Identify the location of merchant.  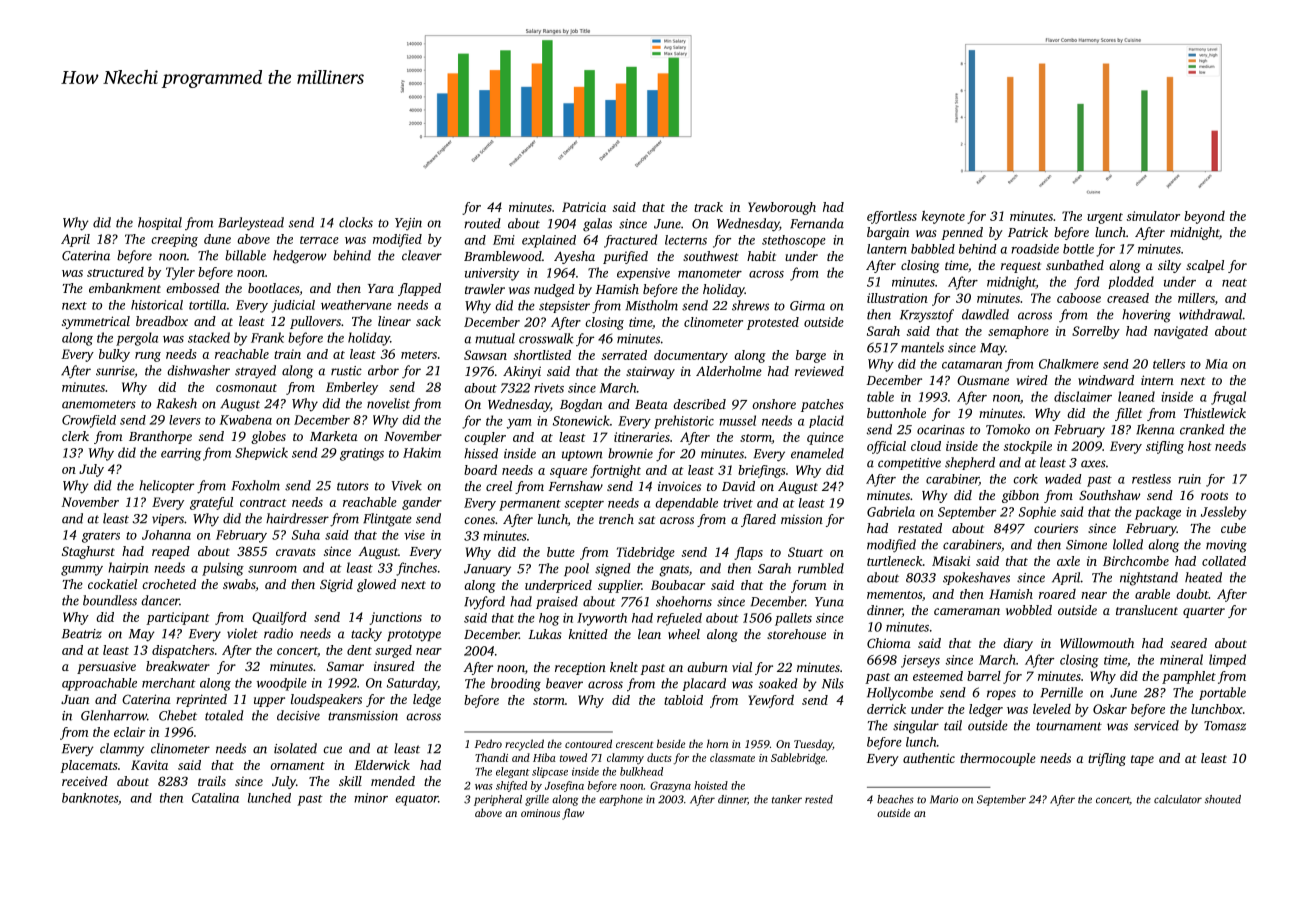
(169, 683).
